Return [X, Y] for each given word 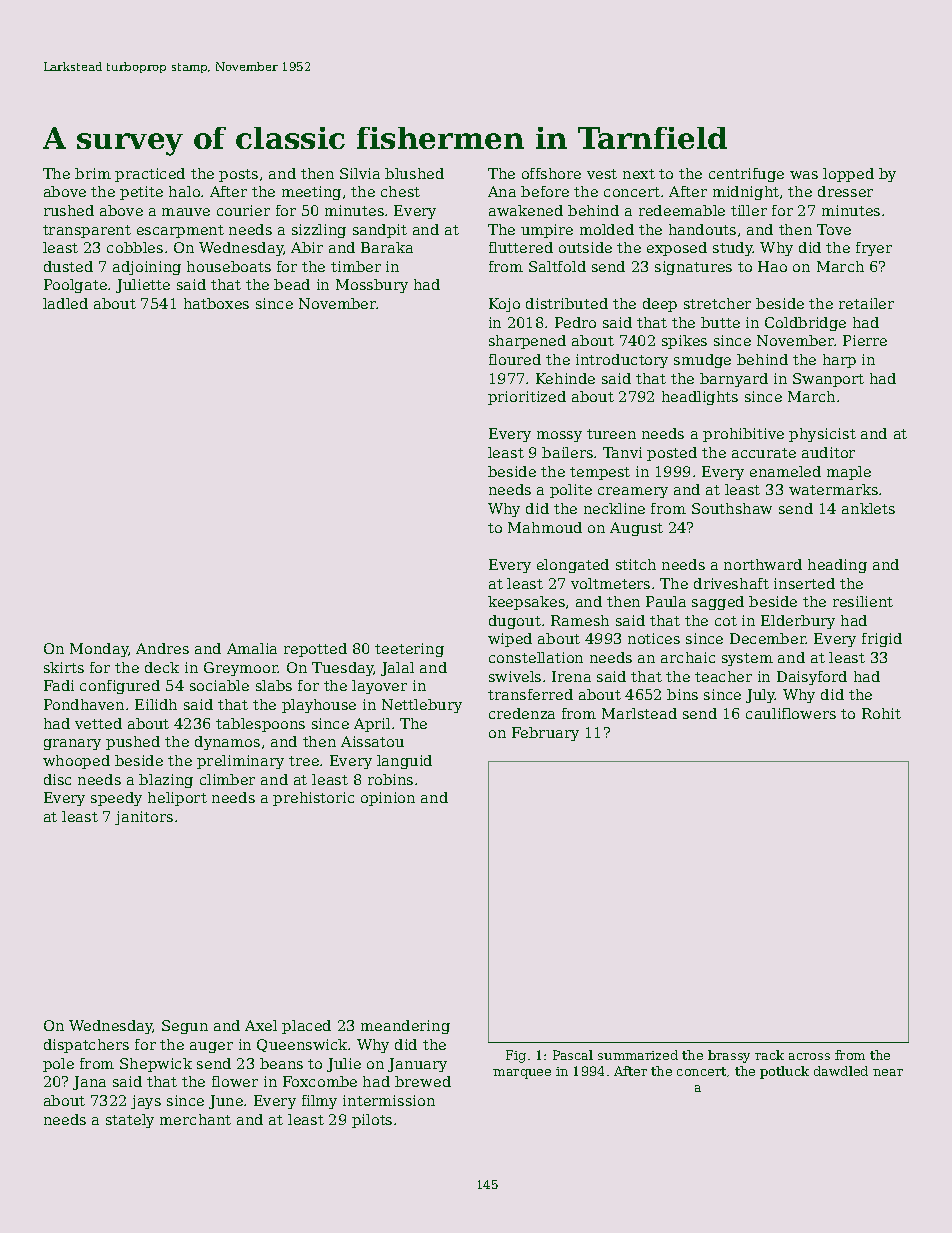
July [761, 696]
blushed [414, 173]
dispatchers [86, 1046]
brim [93, 173]
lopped [848, 175]
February [545, 734]
